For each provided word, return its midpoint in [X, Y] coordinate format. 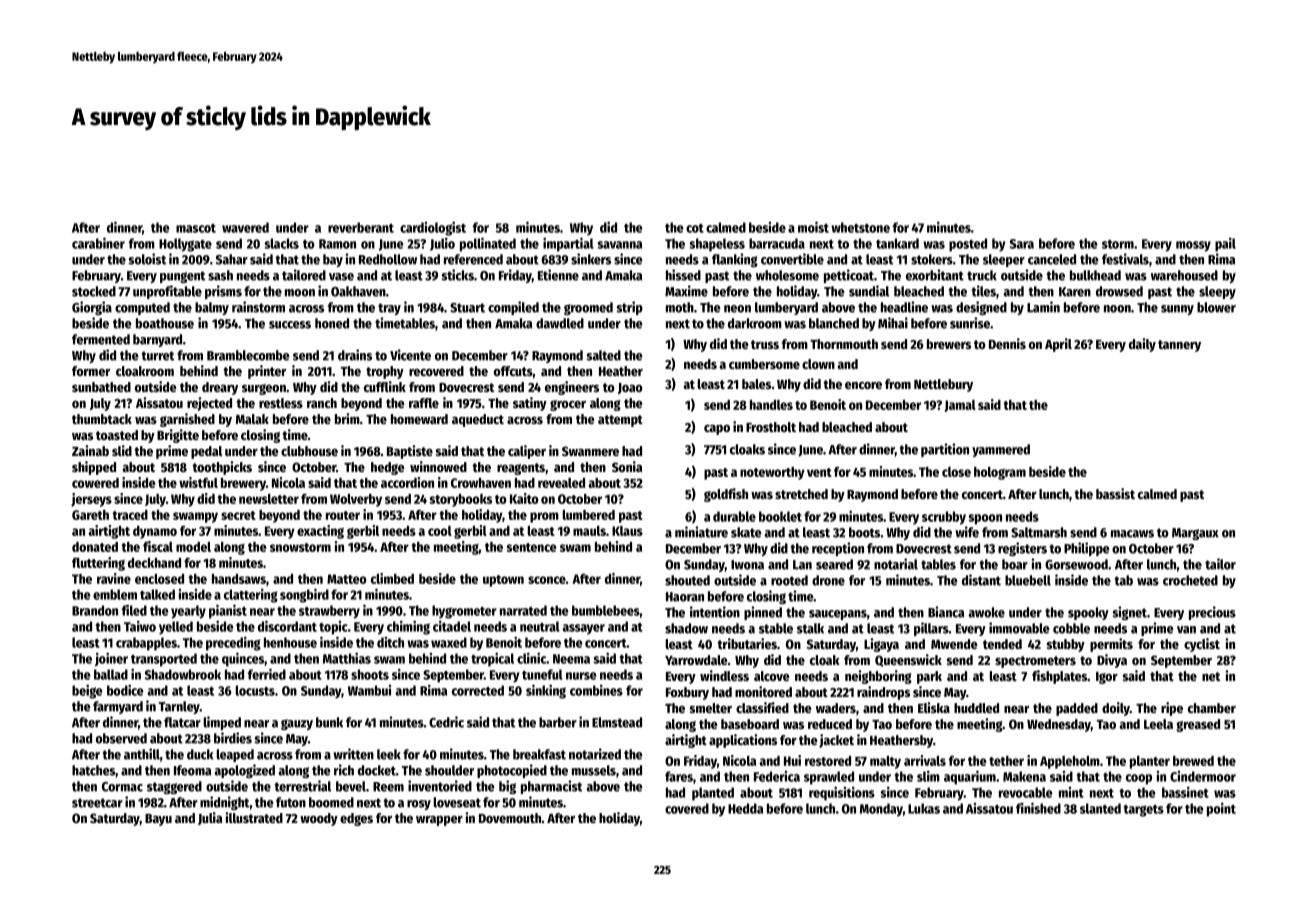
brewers [949, 344]
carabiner [98, 243]
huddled [976, 708]
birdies [233, 738]
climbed [392, 578]
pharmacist [551, 787]
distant [981, 580]
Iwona [747, 565]
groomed [588, 308]
